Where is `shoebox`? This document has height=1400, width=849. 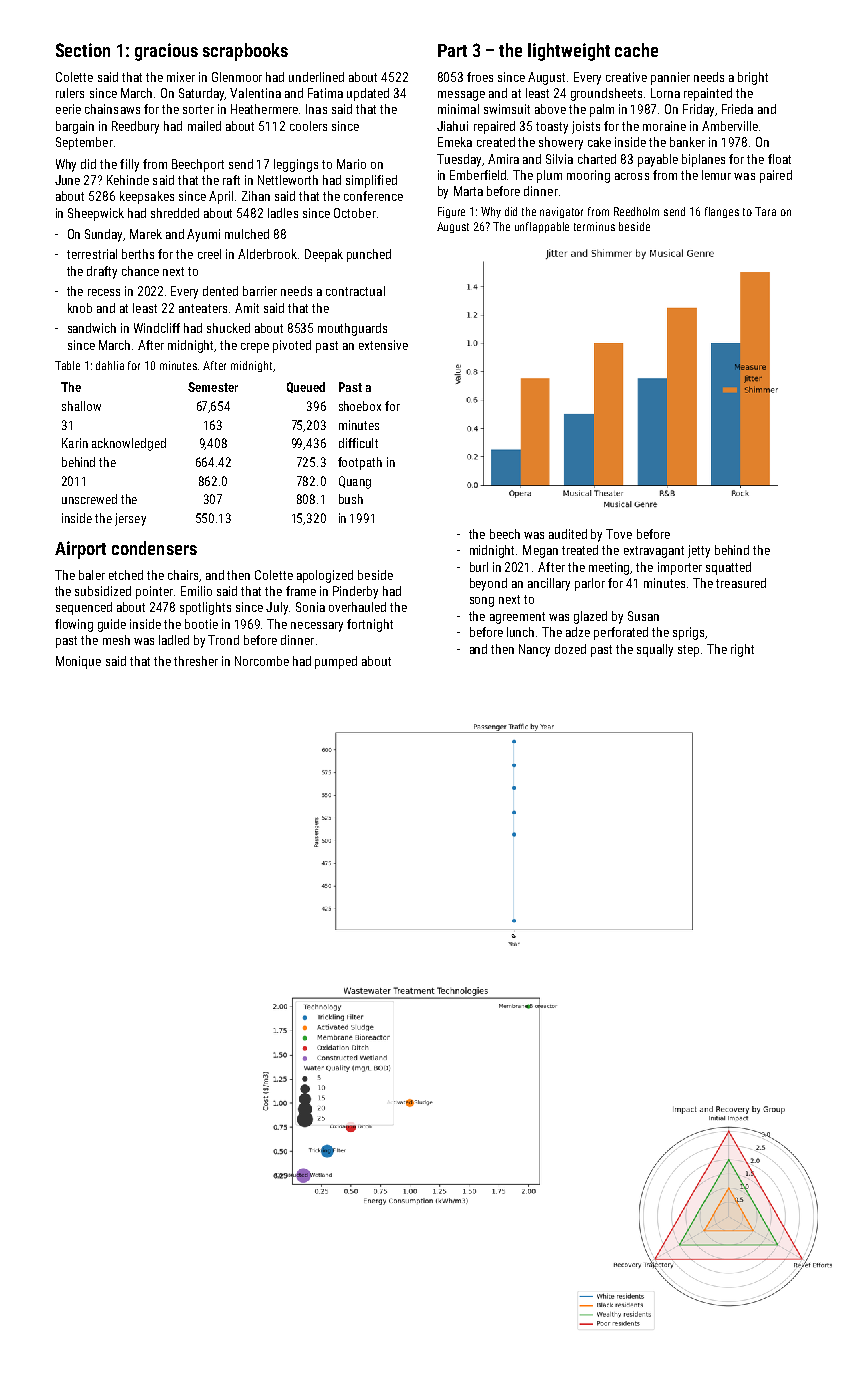 shoebox is located at coordinates (360, 406).
